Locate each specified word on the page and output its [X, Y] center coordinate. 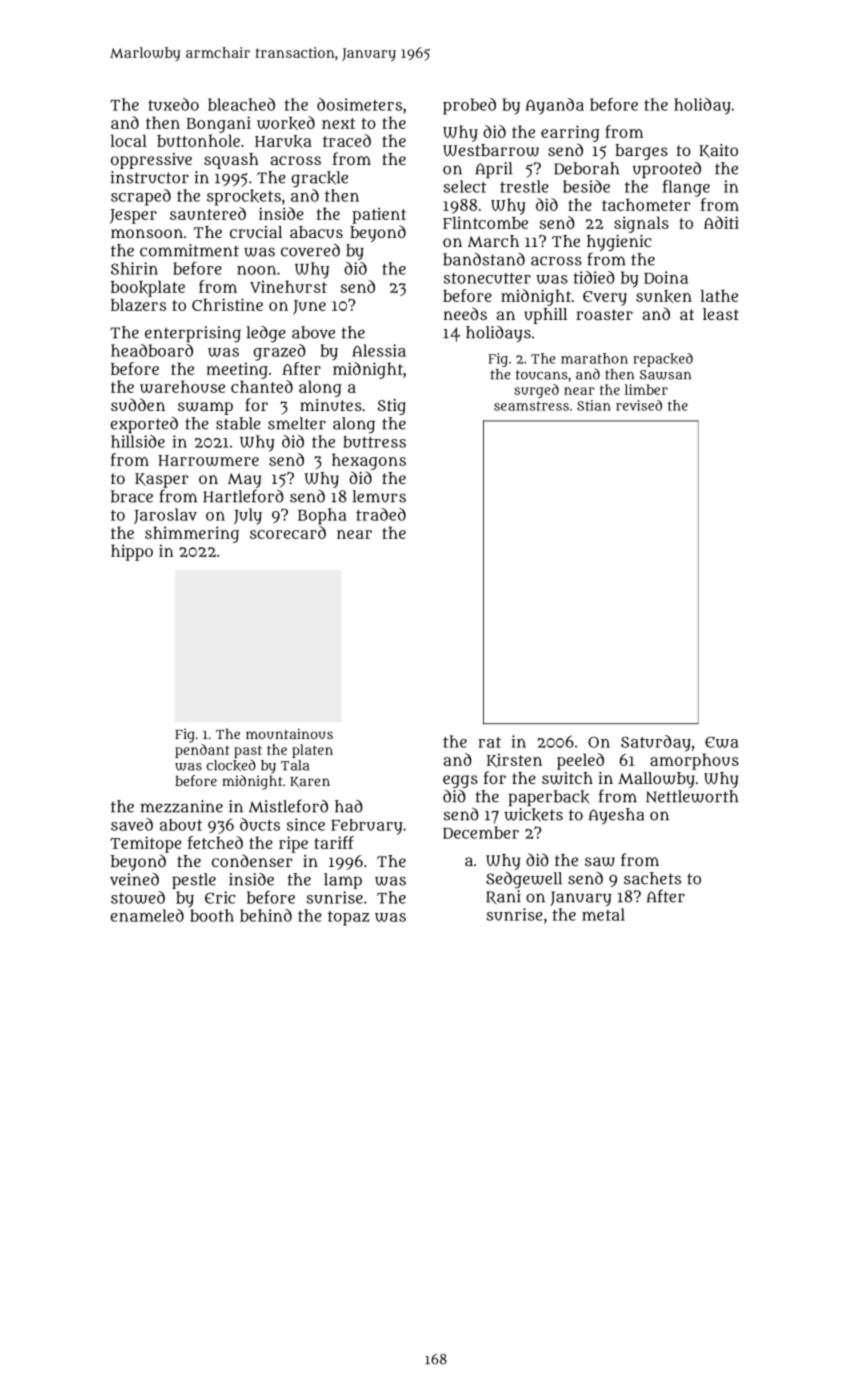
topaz [348, 918]
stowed [138, 897]
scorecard [288, 532]
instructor [150, 177]
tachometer [646, 204]
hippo [132, 552]
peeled [580, 761]
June [309, 307]
